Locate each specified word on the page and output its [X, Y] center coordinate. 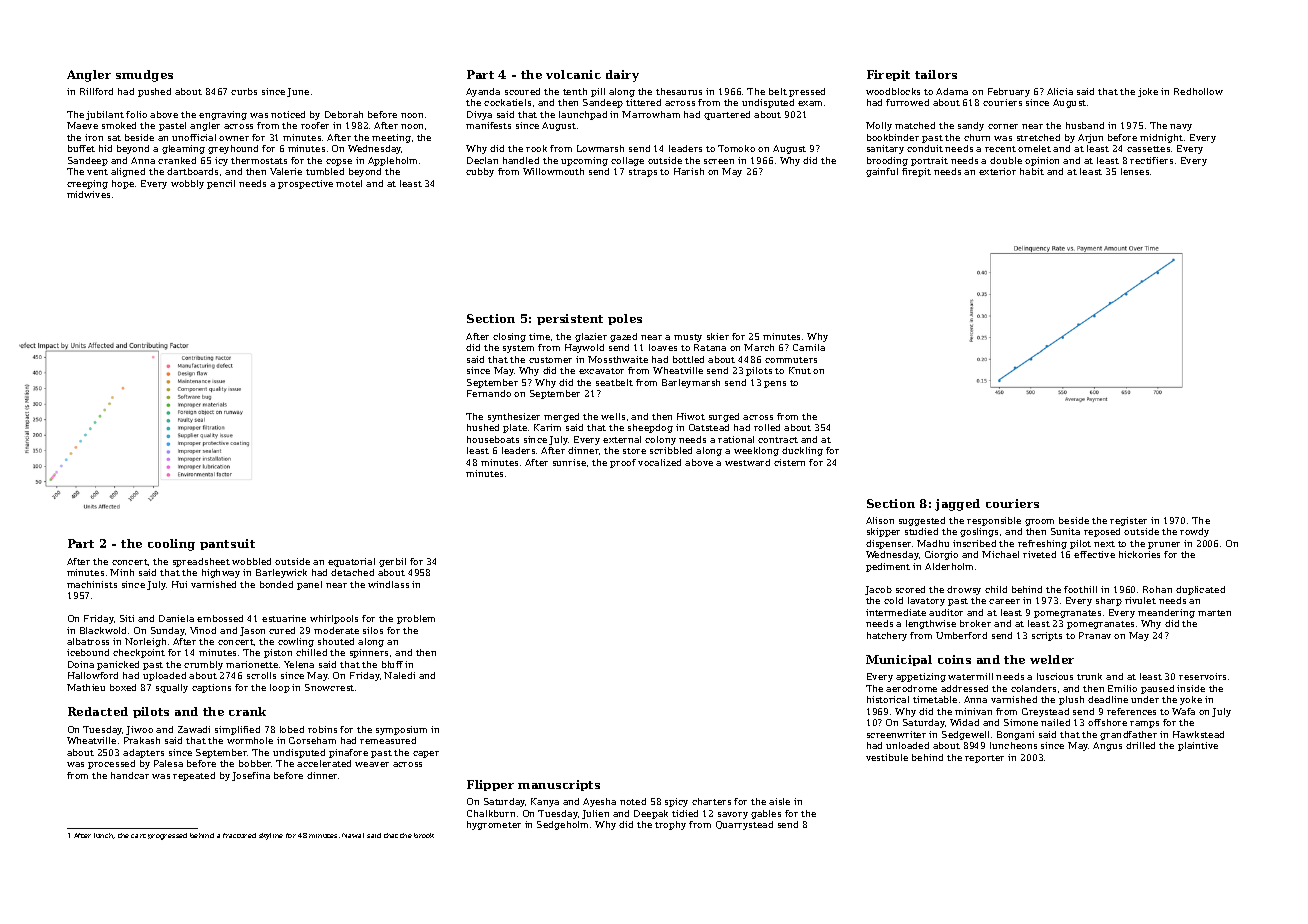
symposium [401, 730]
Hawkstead [1198, 734]
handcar [130, 775]
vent [97, 172]
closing [509, 337]
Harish [689, 171]
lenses [1135, 171]
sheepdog [650, 428]
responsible [994, 521]
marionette [252, 664]
